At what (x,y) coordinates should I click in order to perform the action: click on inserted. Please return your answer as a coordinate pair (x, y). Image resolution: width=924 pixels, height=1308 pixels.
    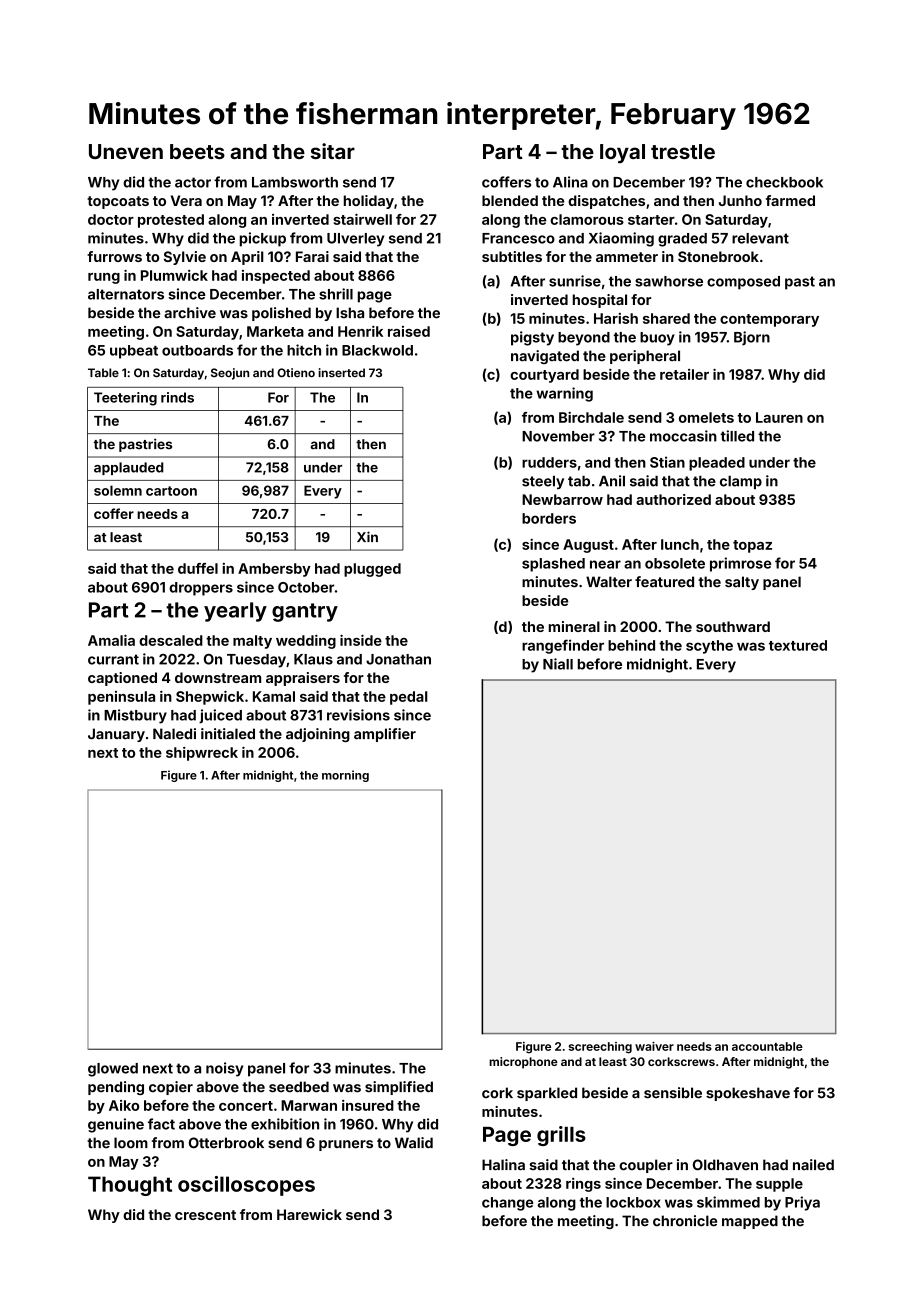
    Looking at the image, I should click on (341, 372).
